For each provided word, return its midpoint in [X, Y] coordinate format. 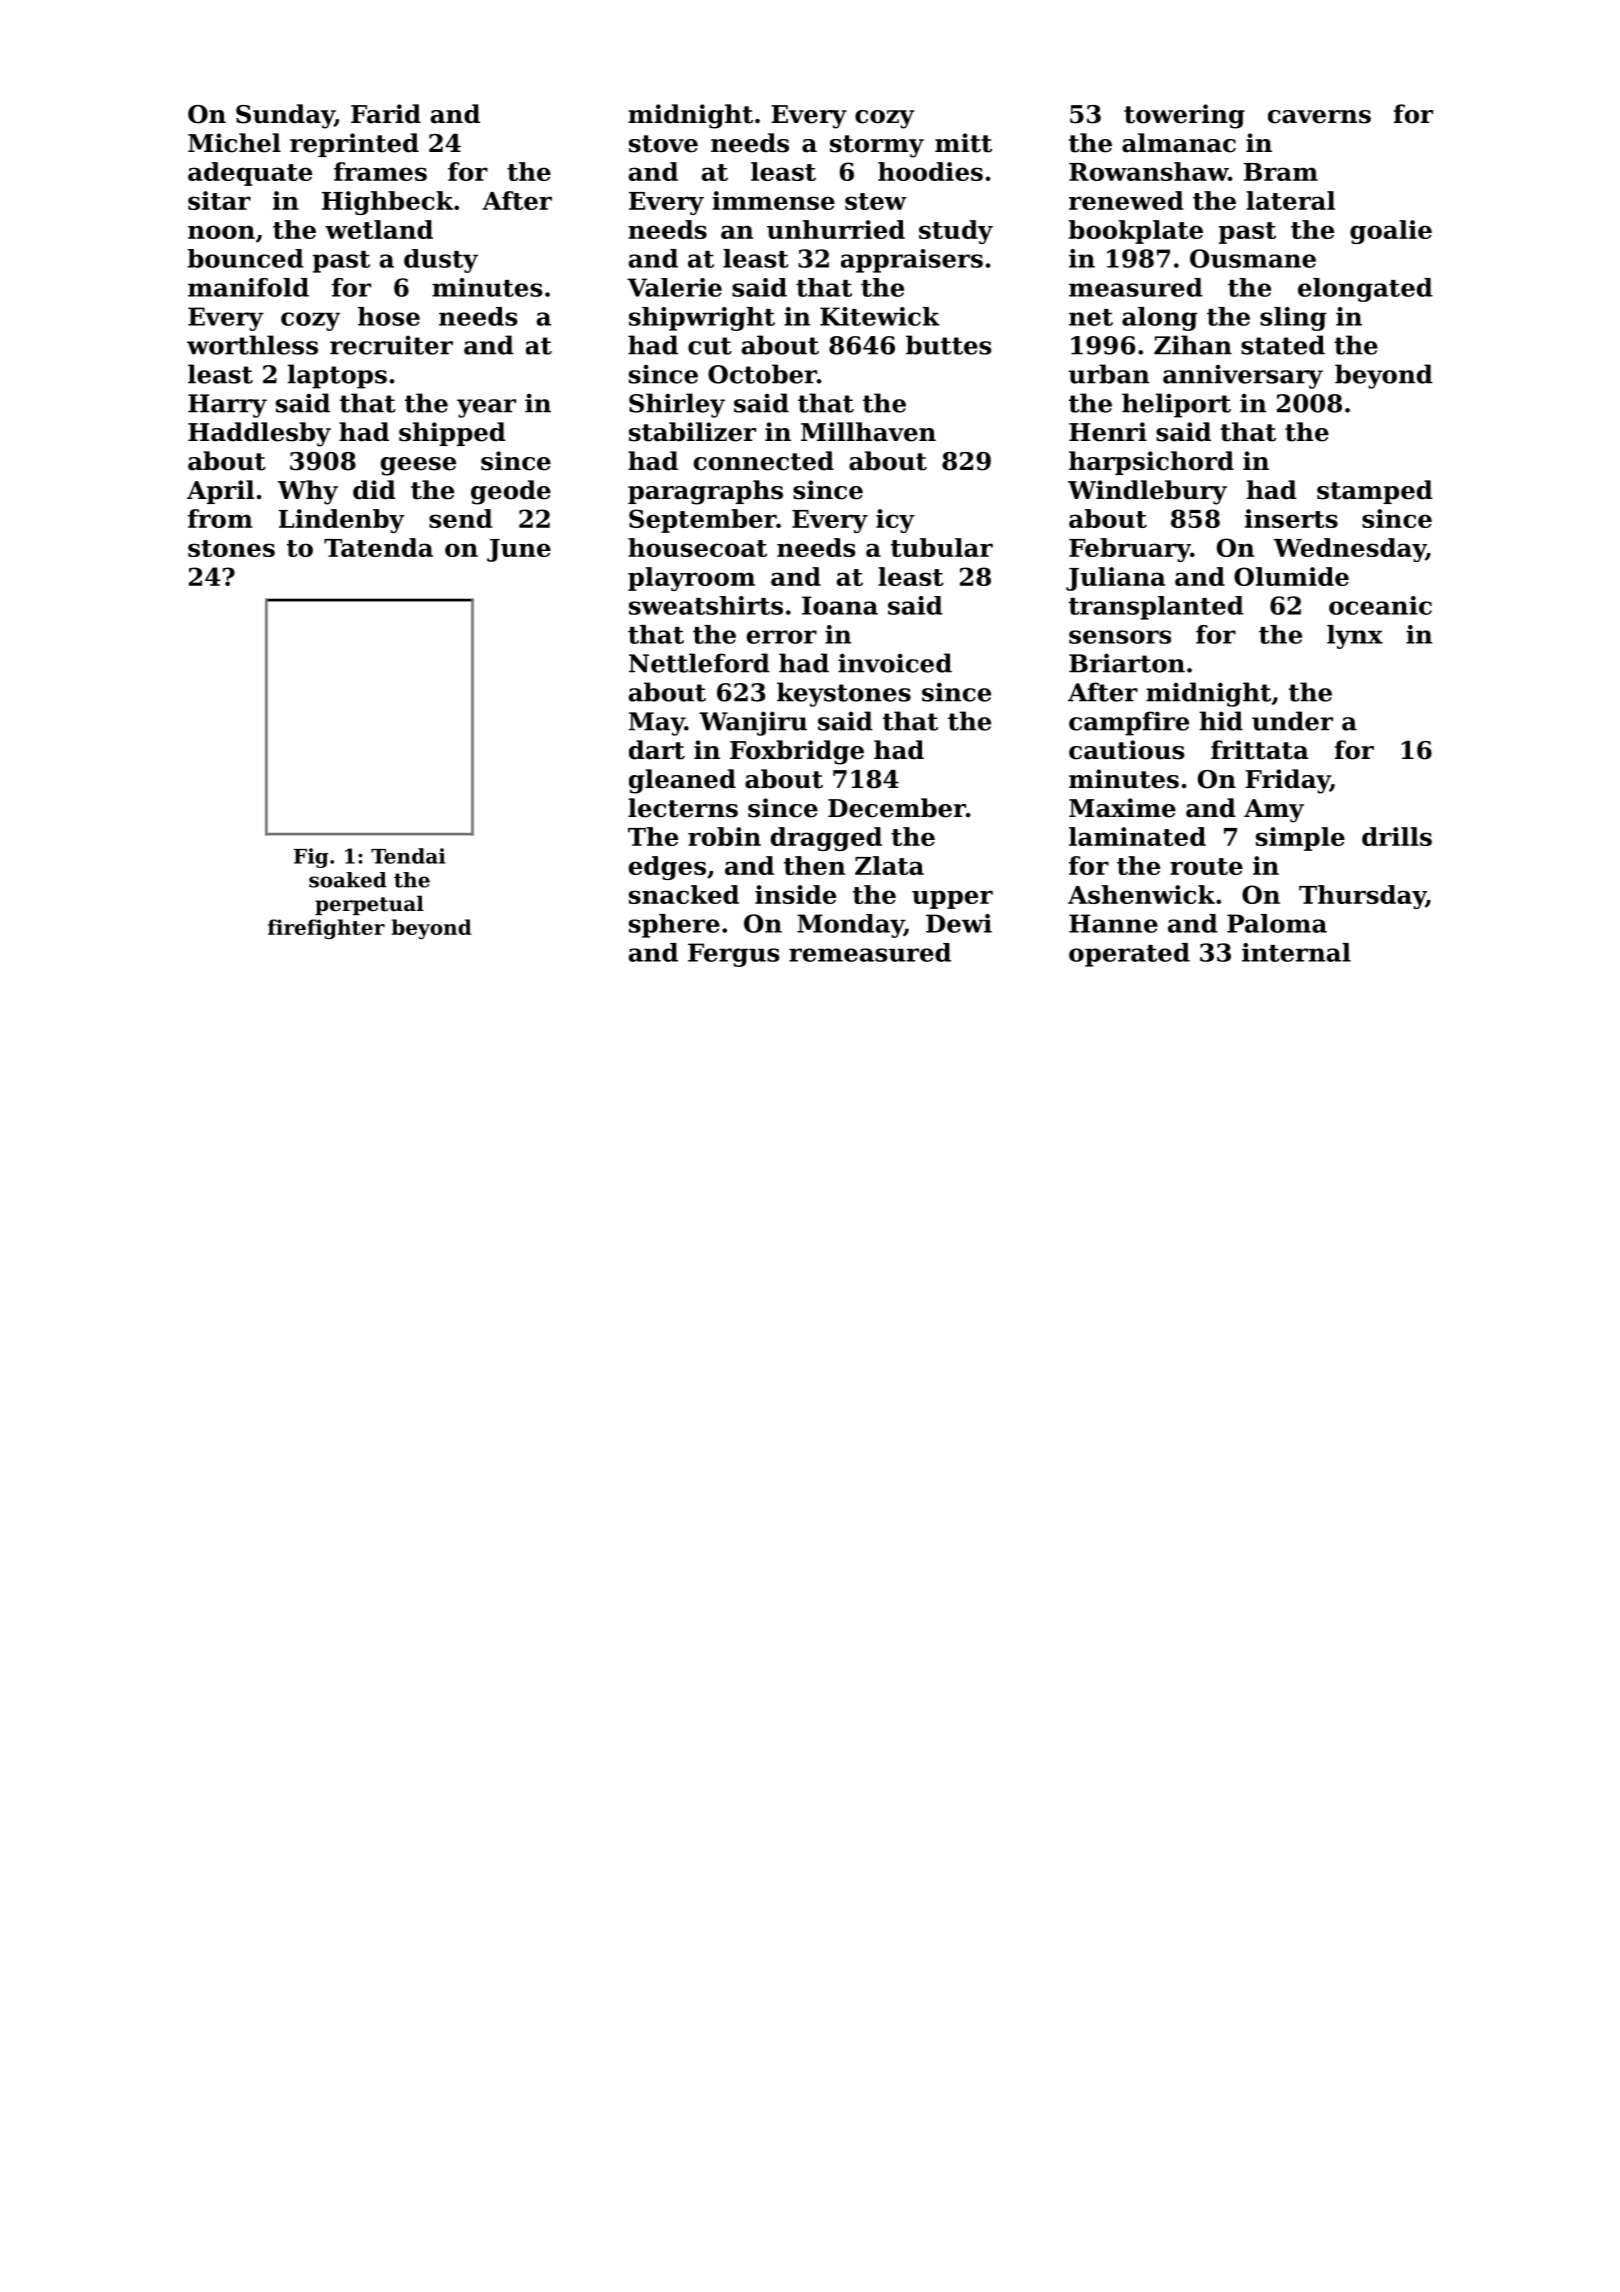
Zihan [1193, 345]
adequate [250, 174]
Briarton [1127, 663]
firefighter [326, 929]
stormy [877, 146]
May [657, 724]
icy [895, 521]
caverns [1319, 117]
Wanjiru [753, 723]
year [486, 408]
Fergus [733, 955]
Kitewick [880, 316]
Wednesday [1350, 550]
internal [1296, 952]
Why [308, 492]
